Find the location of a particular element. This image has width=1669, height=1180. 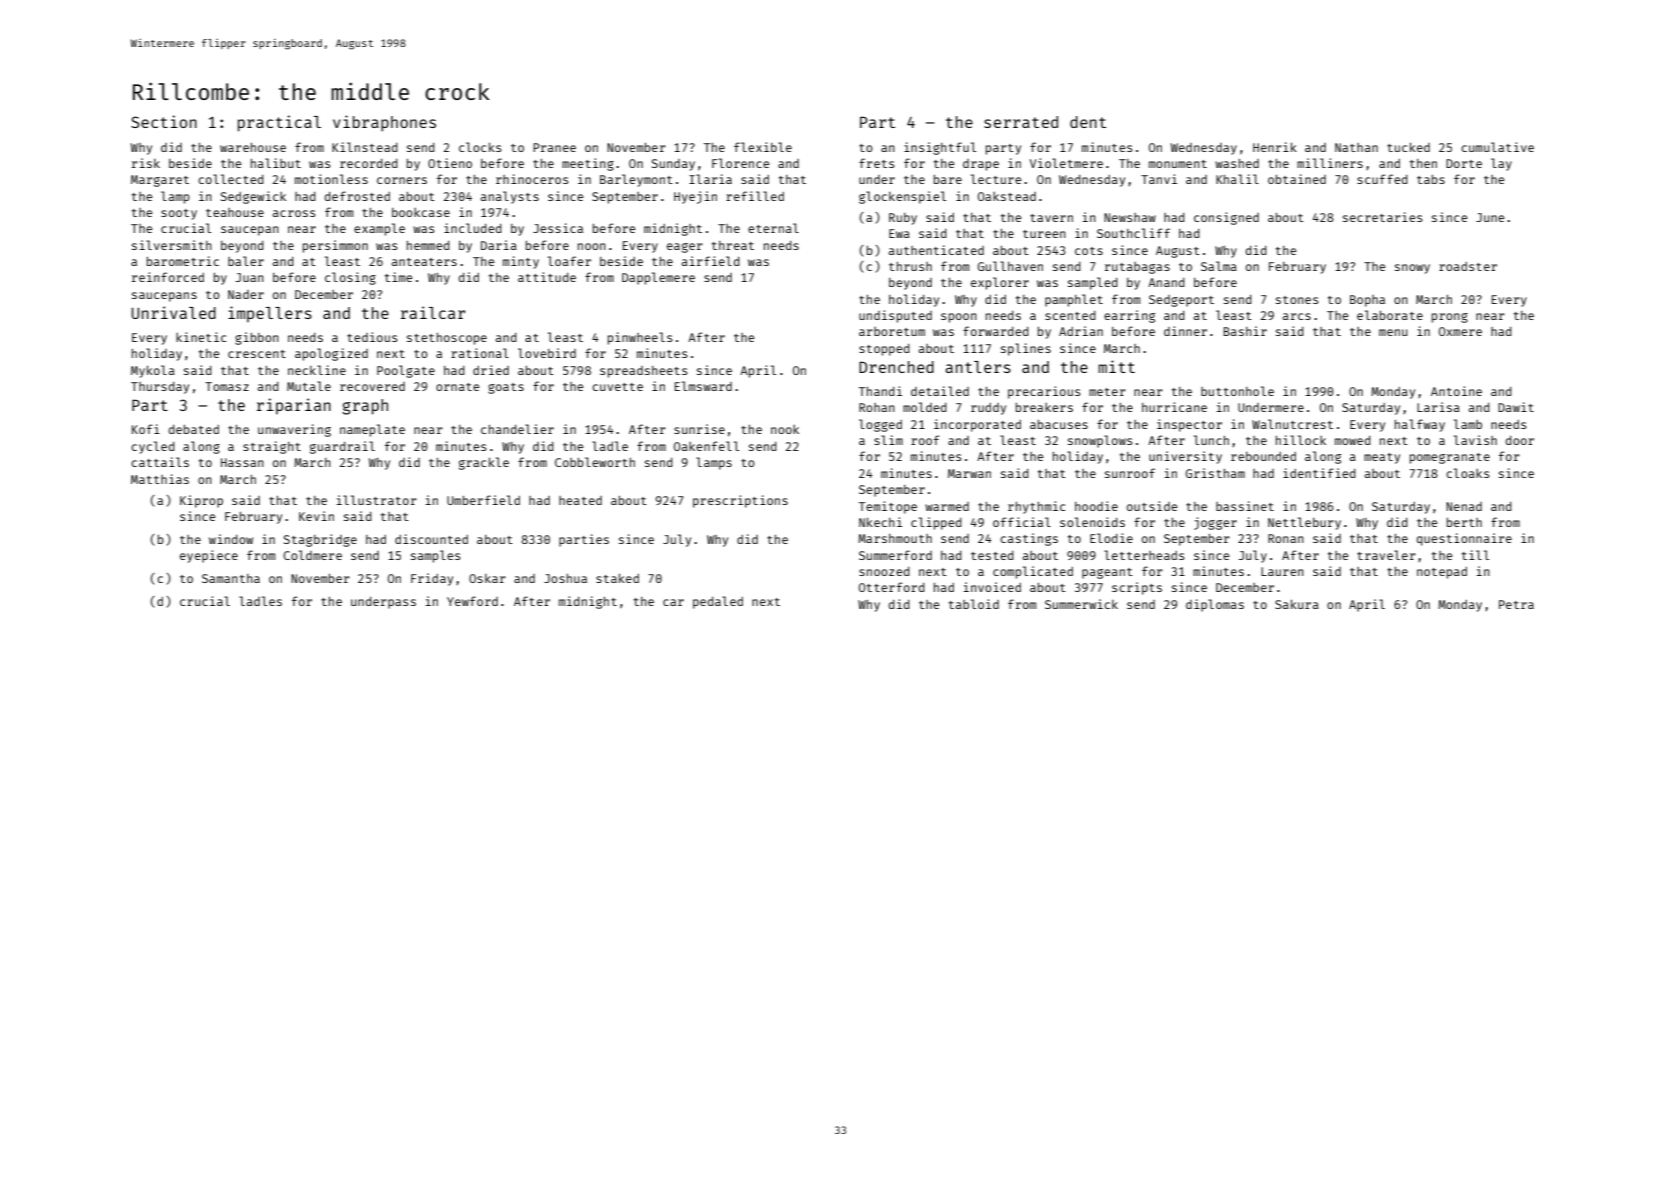

airfield is located at coordinates (711, 261).
